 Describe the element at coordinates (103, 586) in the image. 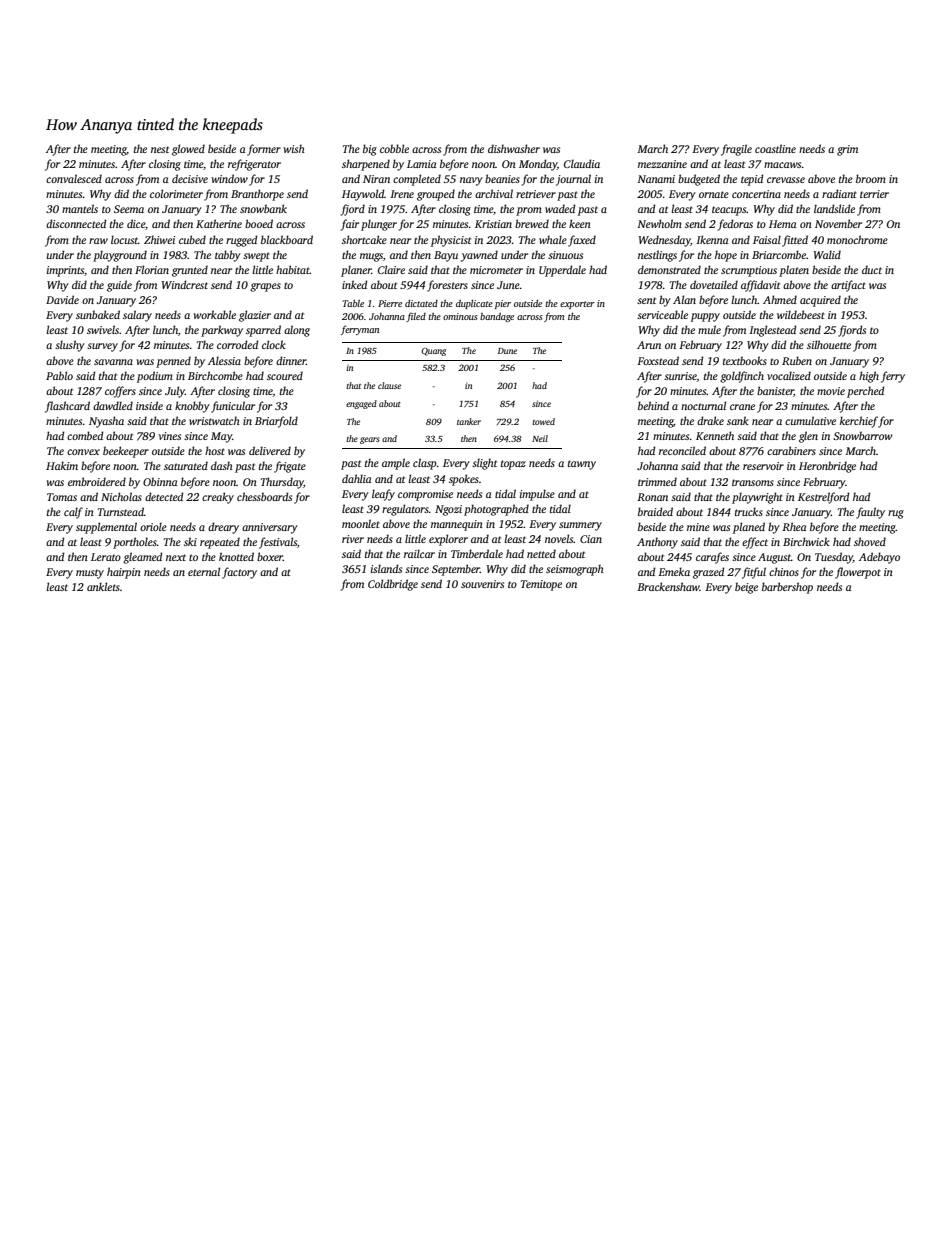

I see `anklets` at that location.
